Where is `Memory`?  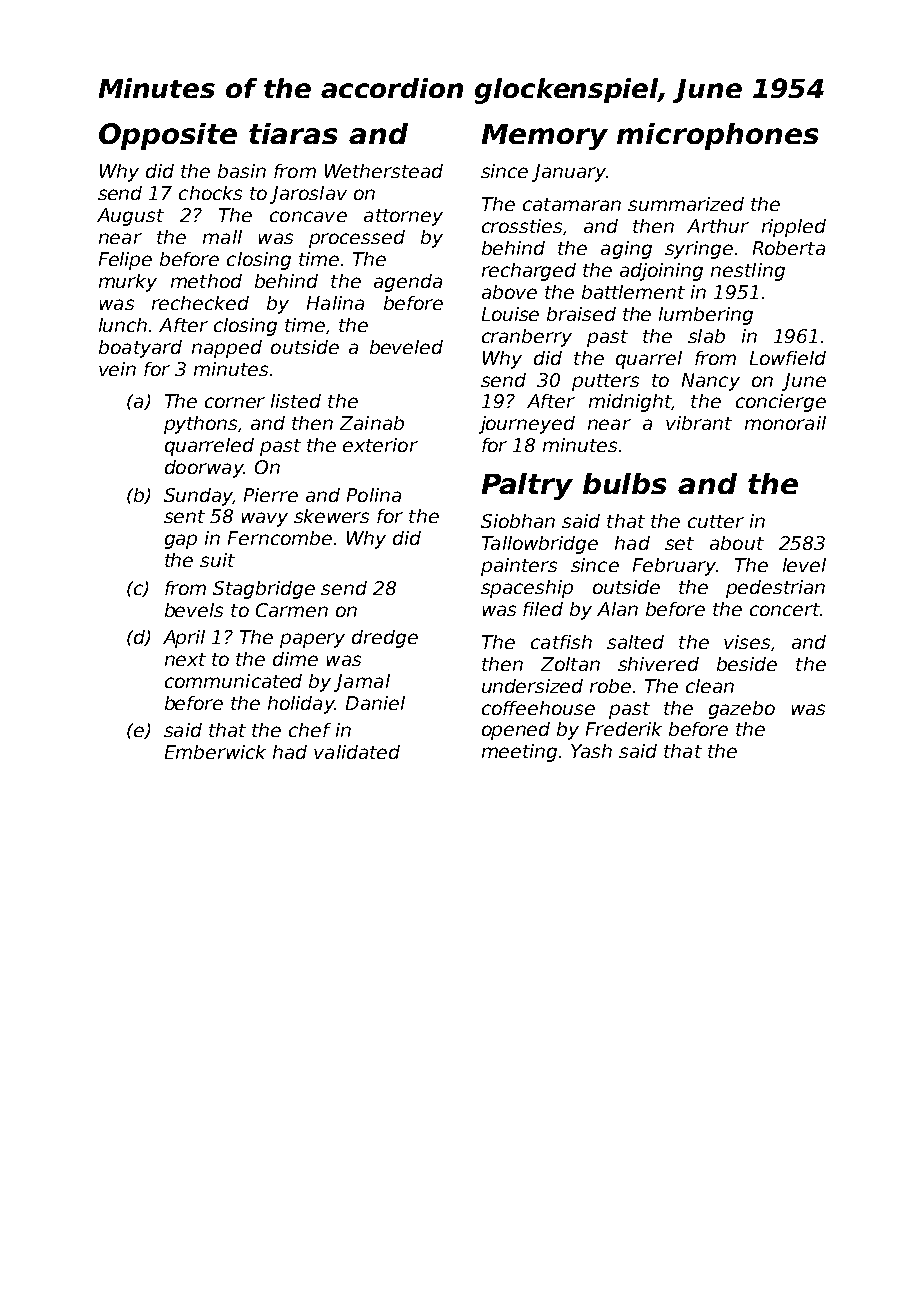 Memory is located at coordinates (545, 137).
